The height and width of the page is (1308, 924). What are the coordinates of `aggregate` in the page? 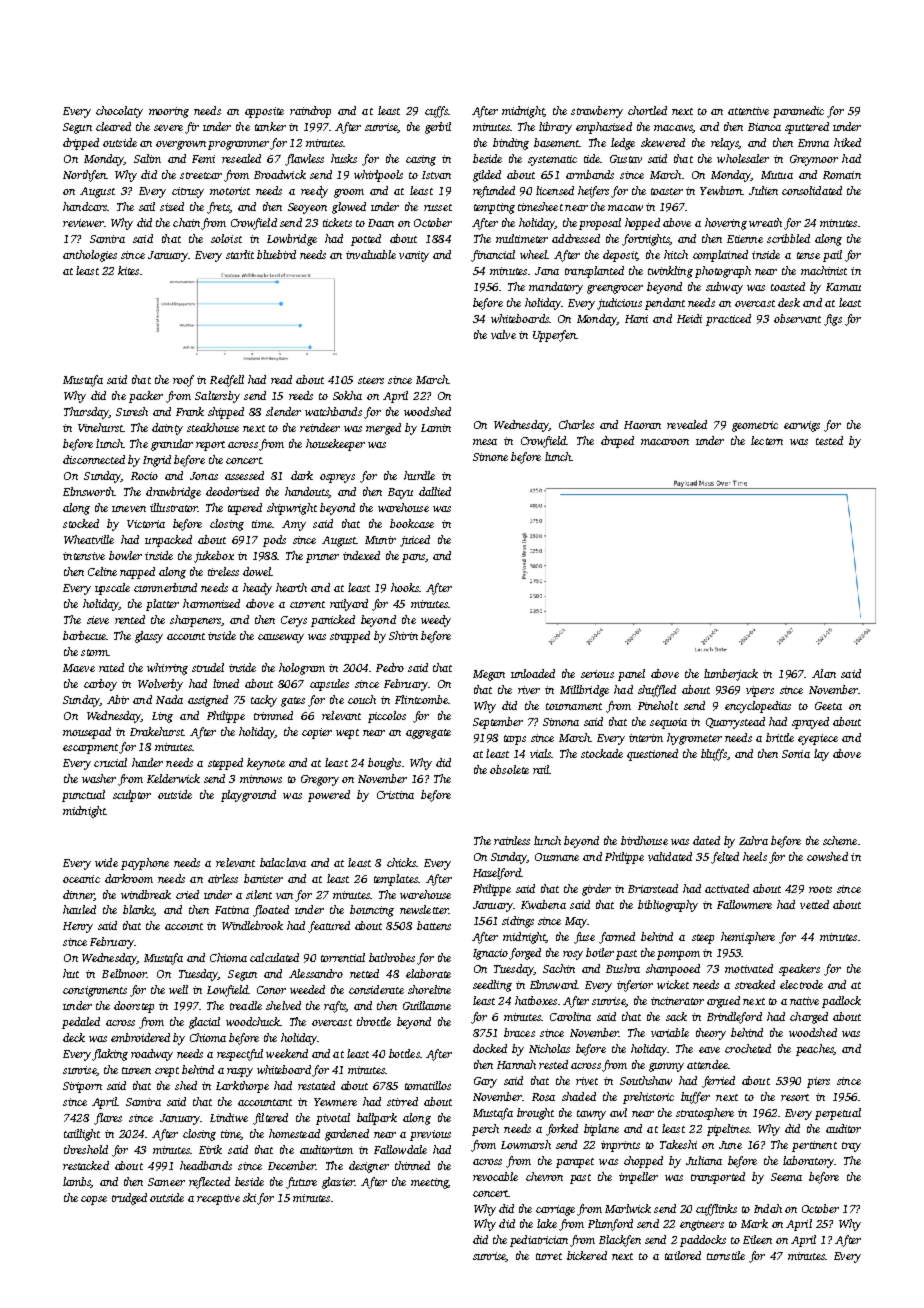 It's located at (428, 734).
